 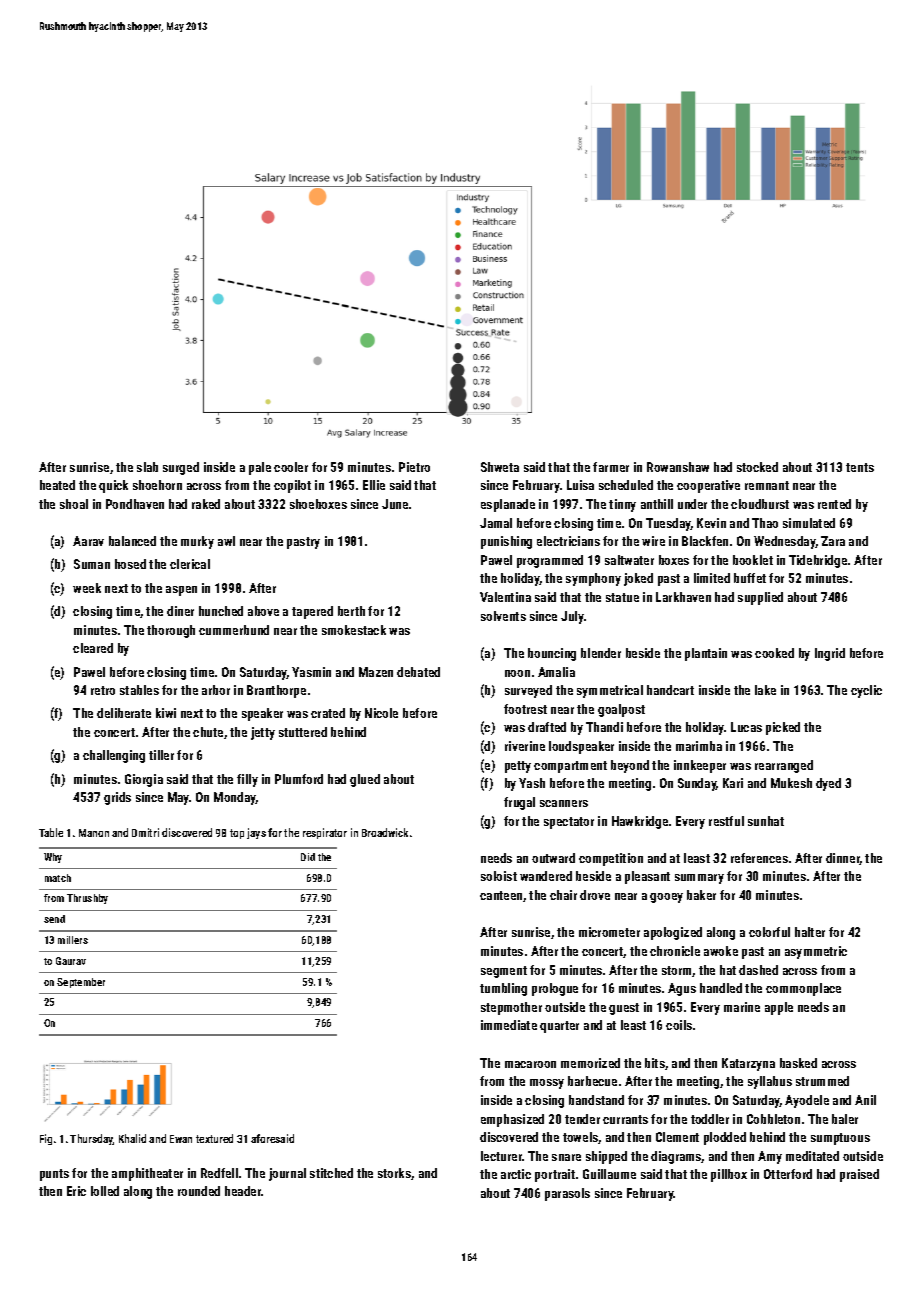 What do you see at coordinates (87, 588) in the screenshot?
I see `week` at bounding box center [87, 588].
